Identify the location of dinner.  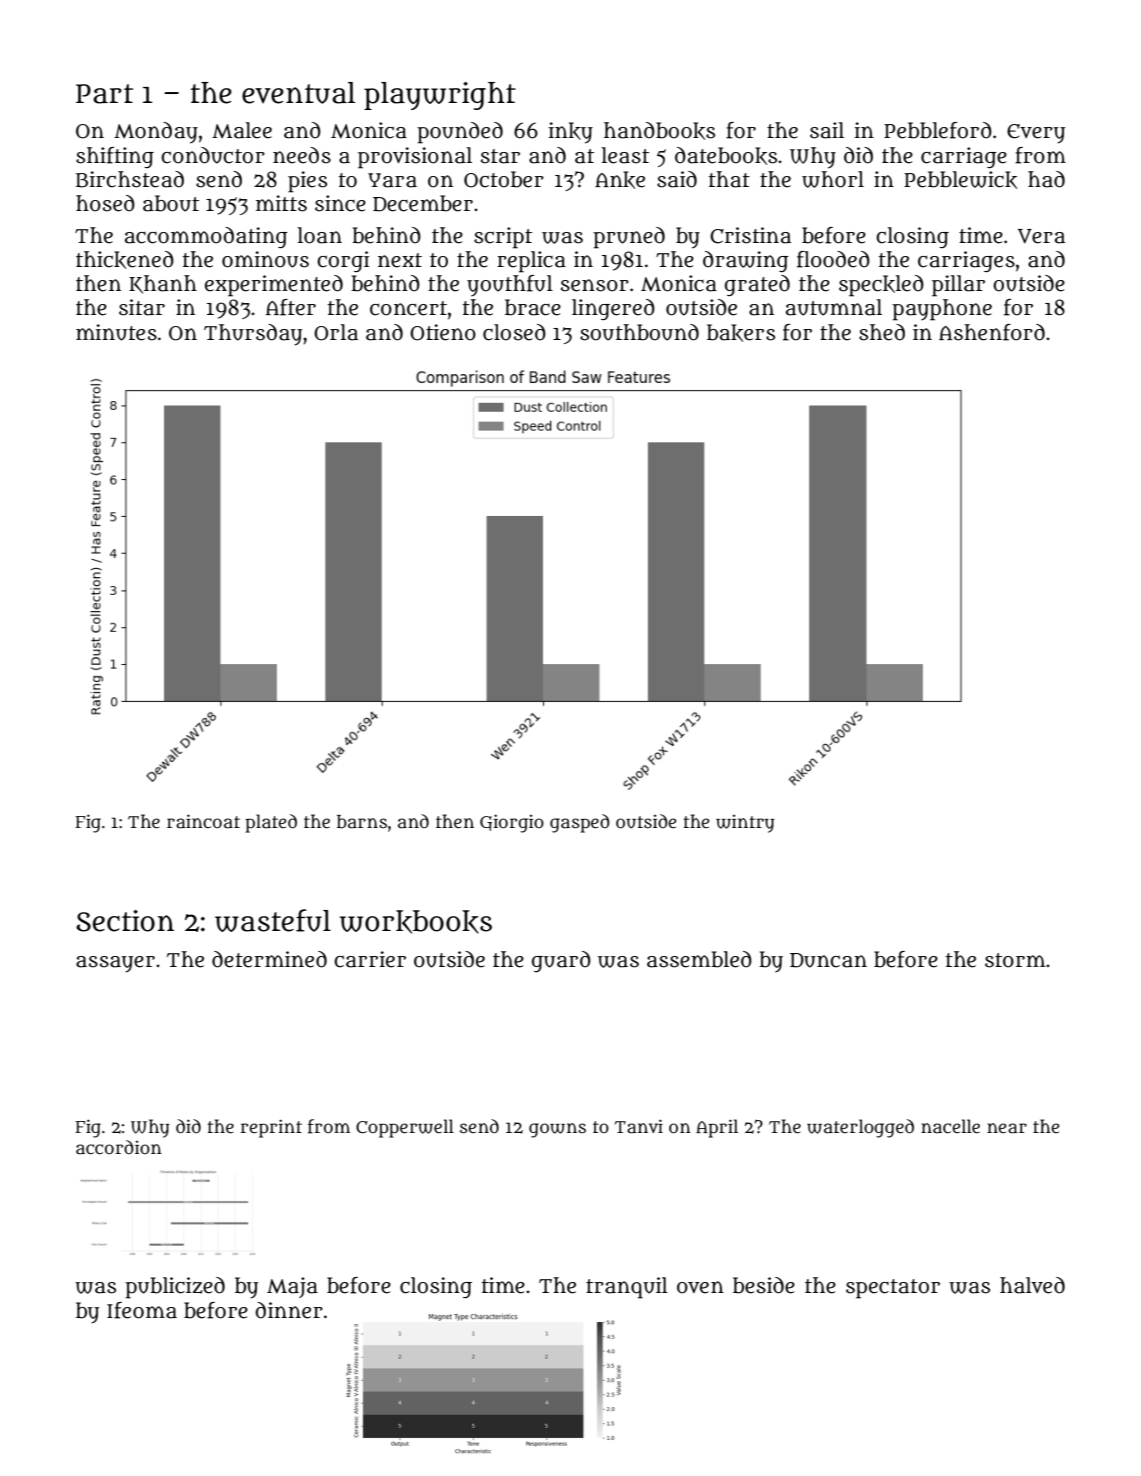
(289, 1310).
